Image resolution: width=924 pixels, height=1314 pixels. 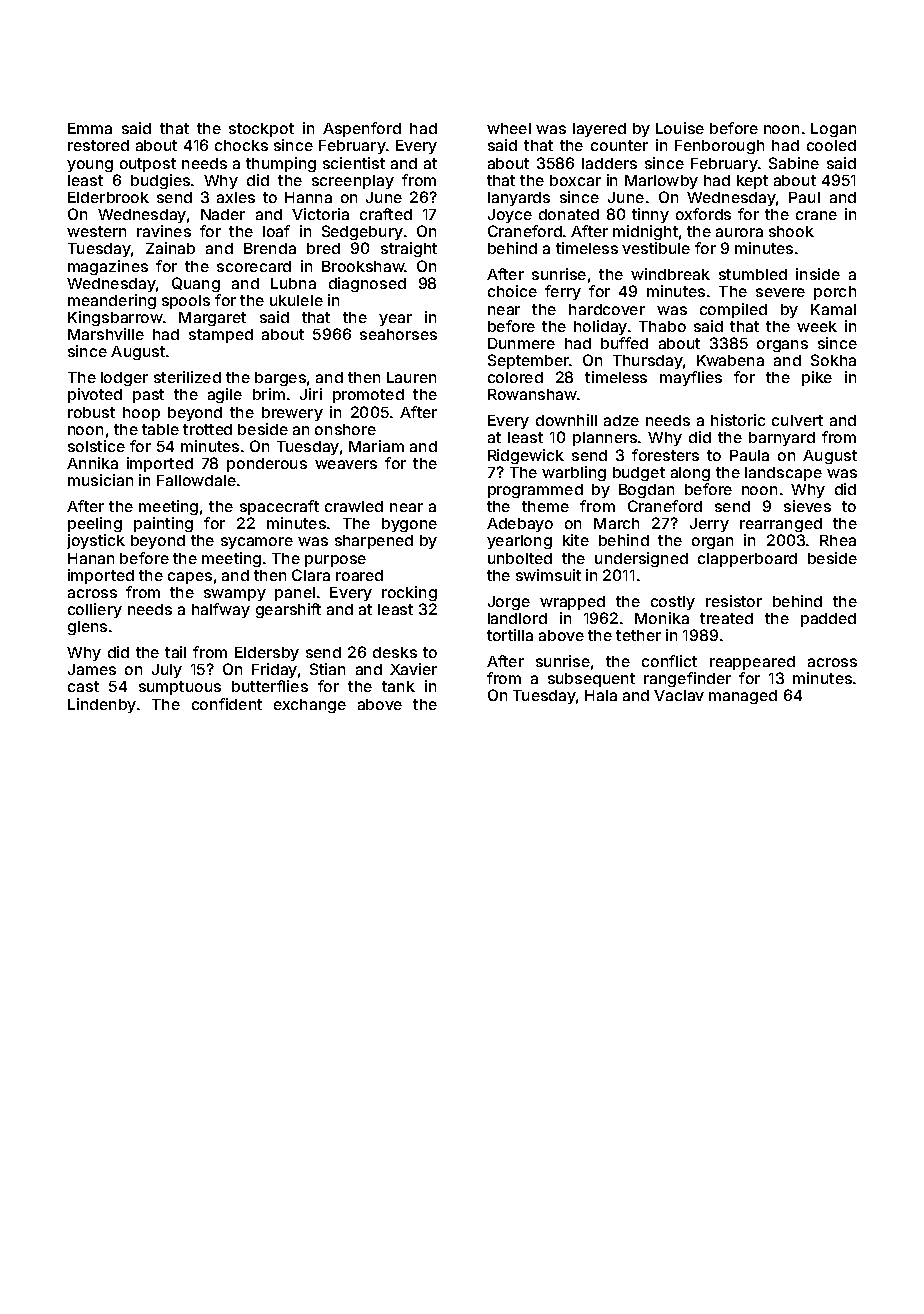 What do you see at coordinates (409, 525) in the screenshot?
I see `bygone` at bounding box center [409, 525].
